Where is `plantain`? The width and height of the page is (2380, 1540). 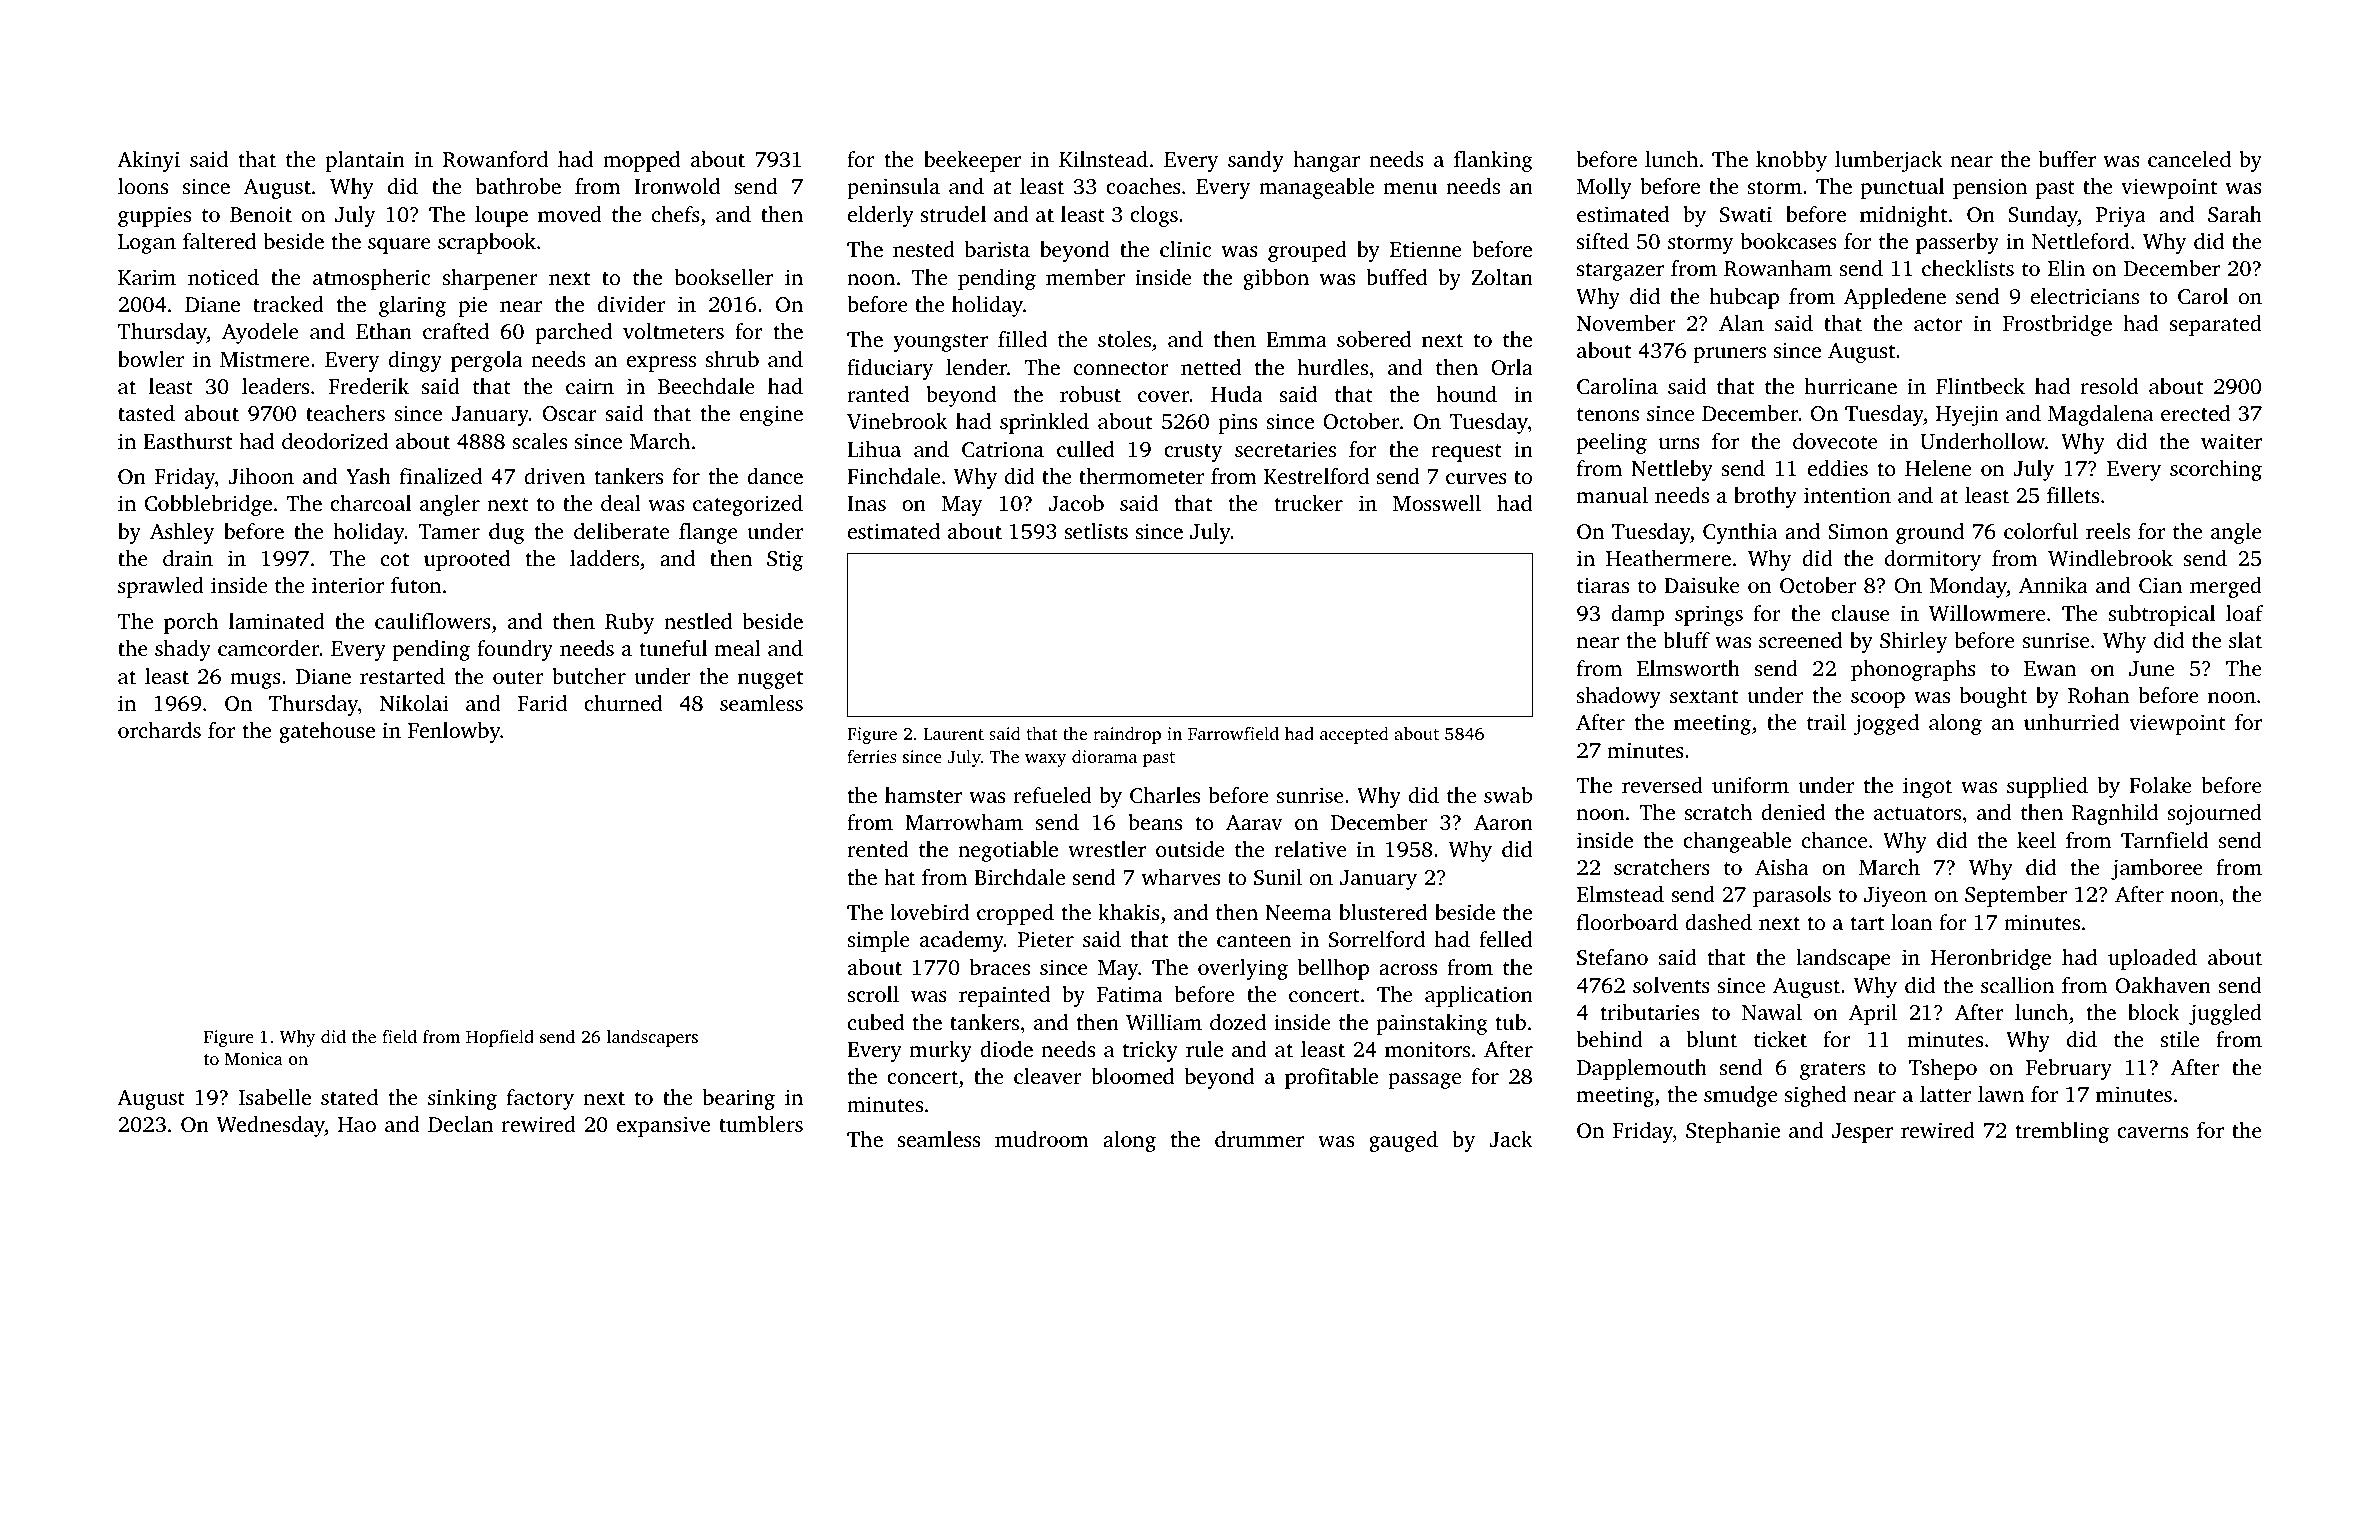
plantain is located at coordinates (365, 161).
